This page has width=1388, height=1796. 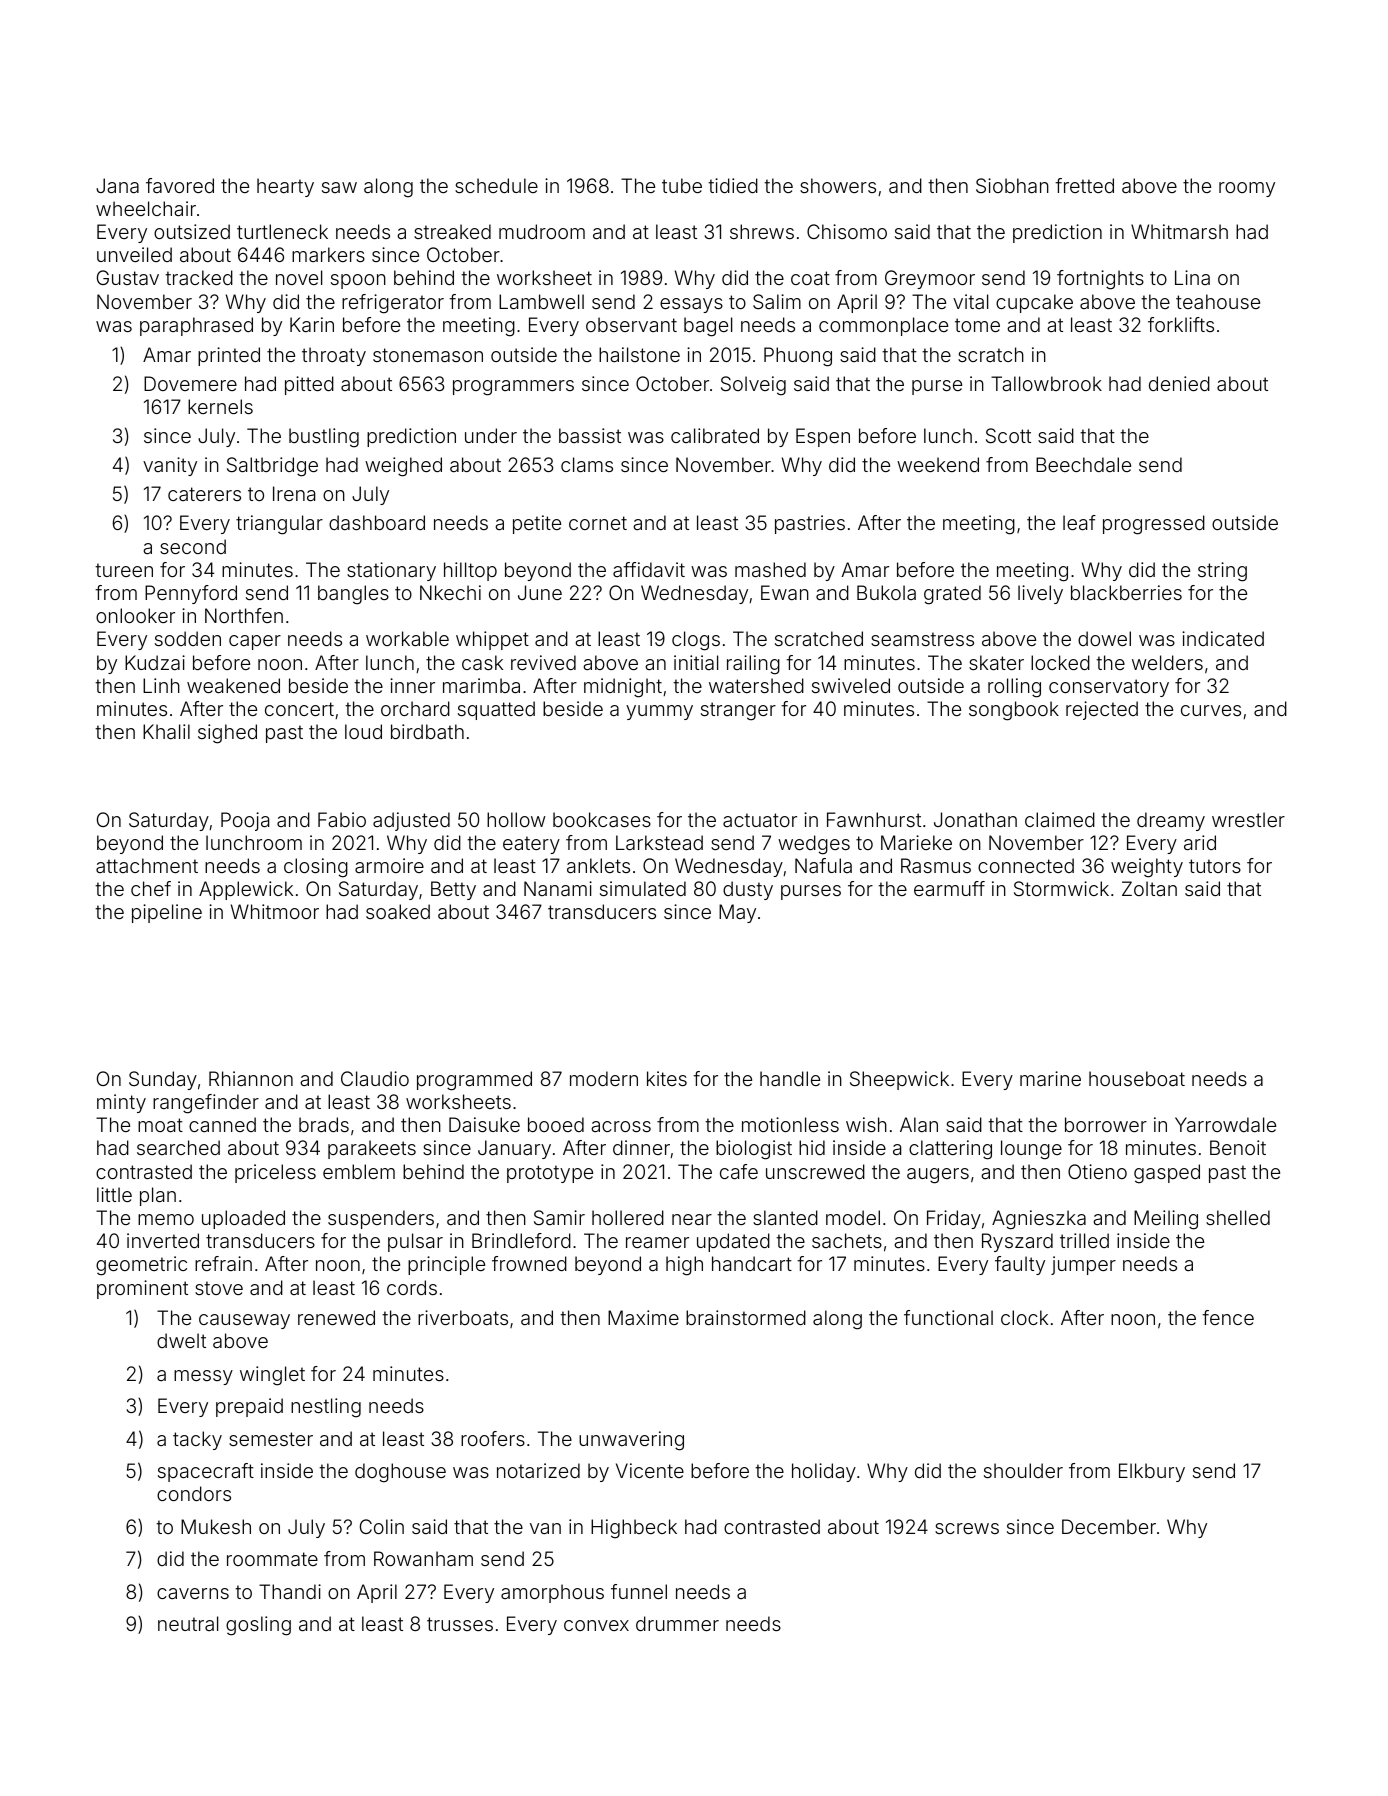 What do you see at coordinates (838, 185) in the page?
I see `showers` at bounding box center [838, 185].
